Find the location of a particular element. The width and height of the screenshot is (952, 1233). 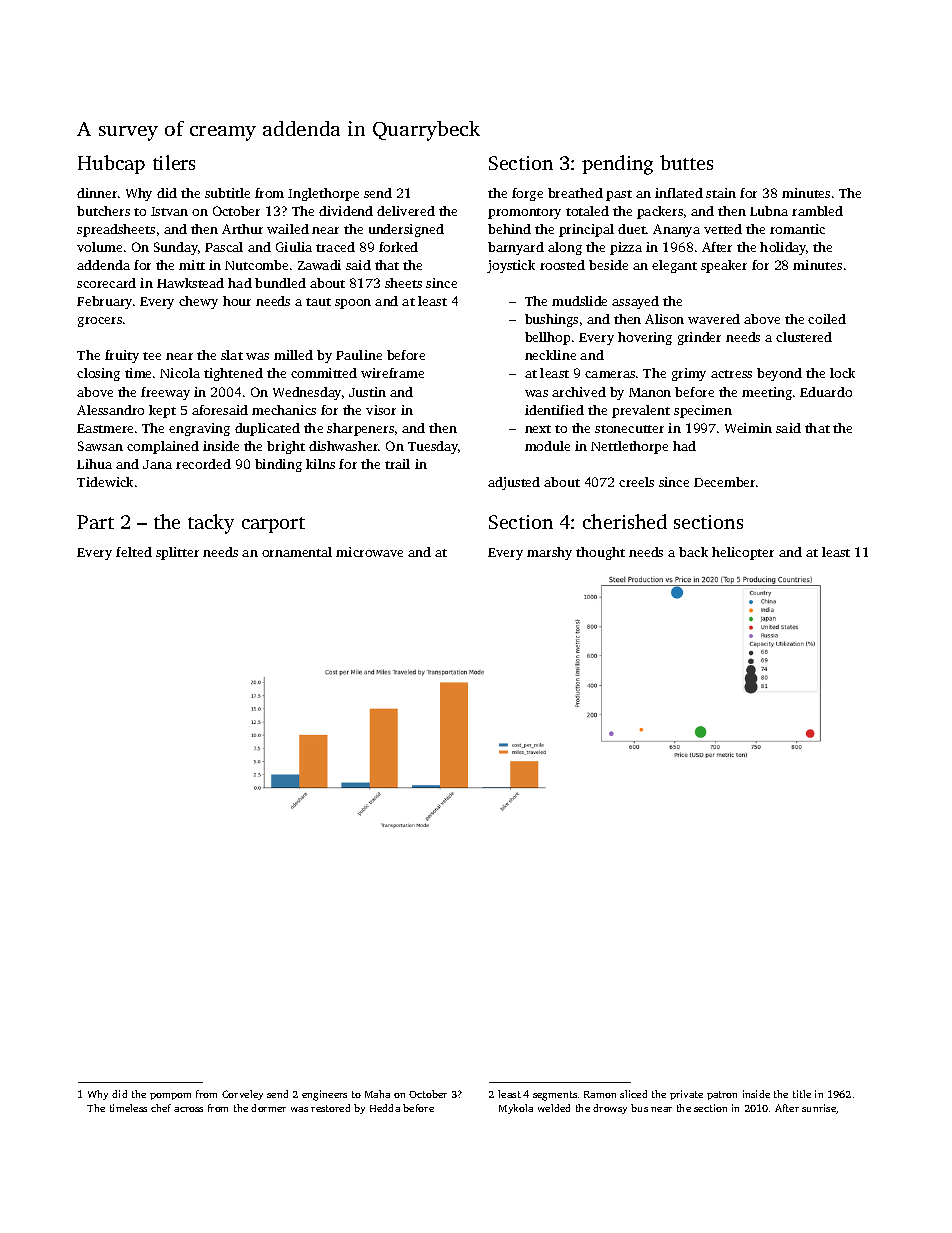

identified is located at coordinates (554, 410).
